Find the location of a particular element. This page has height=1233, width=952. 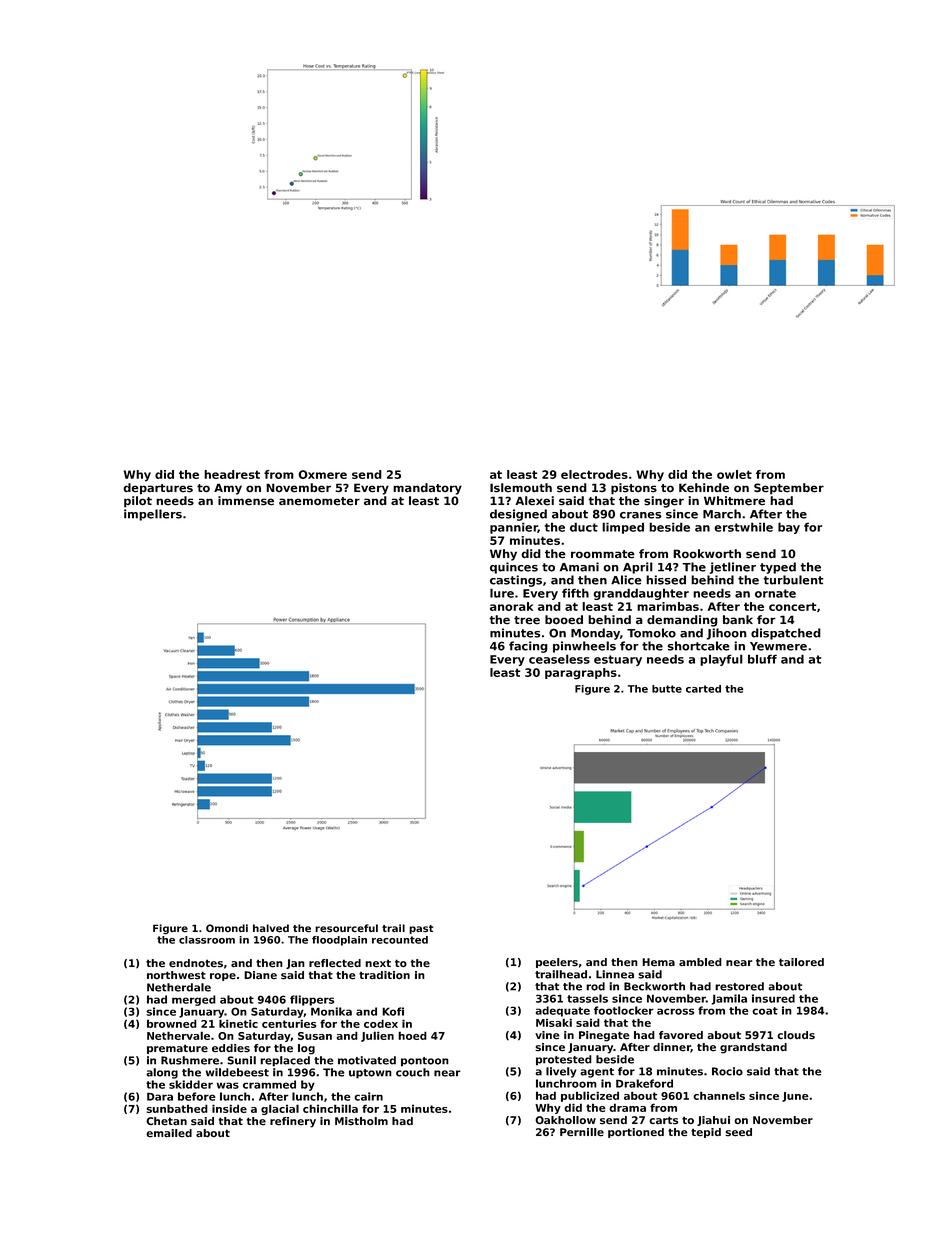

ambled is located at coordinates (700, 962).
